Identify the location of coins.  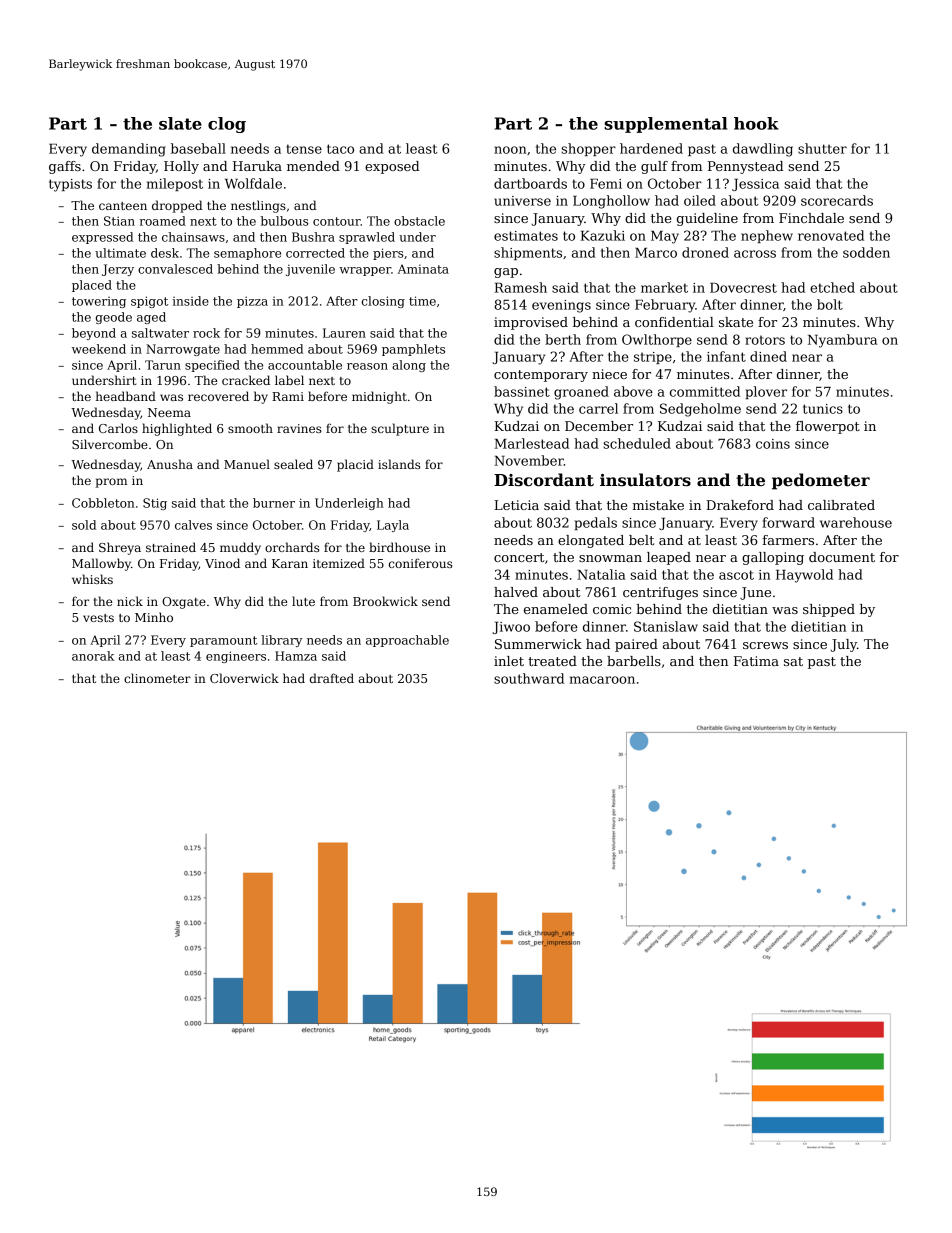
(773, 444).
